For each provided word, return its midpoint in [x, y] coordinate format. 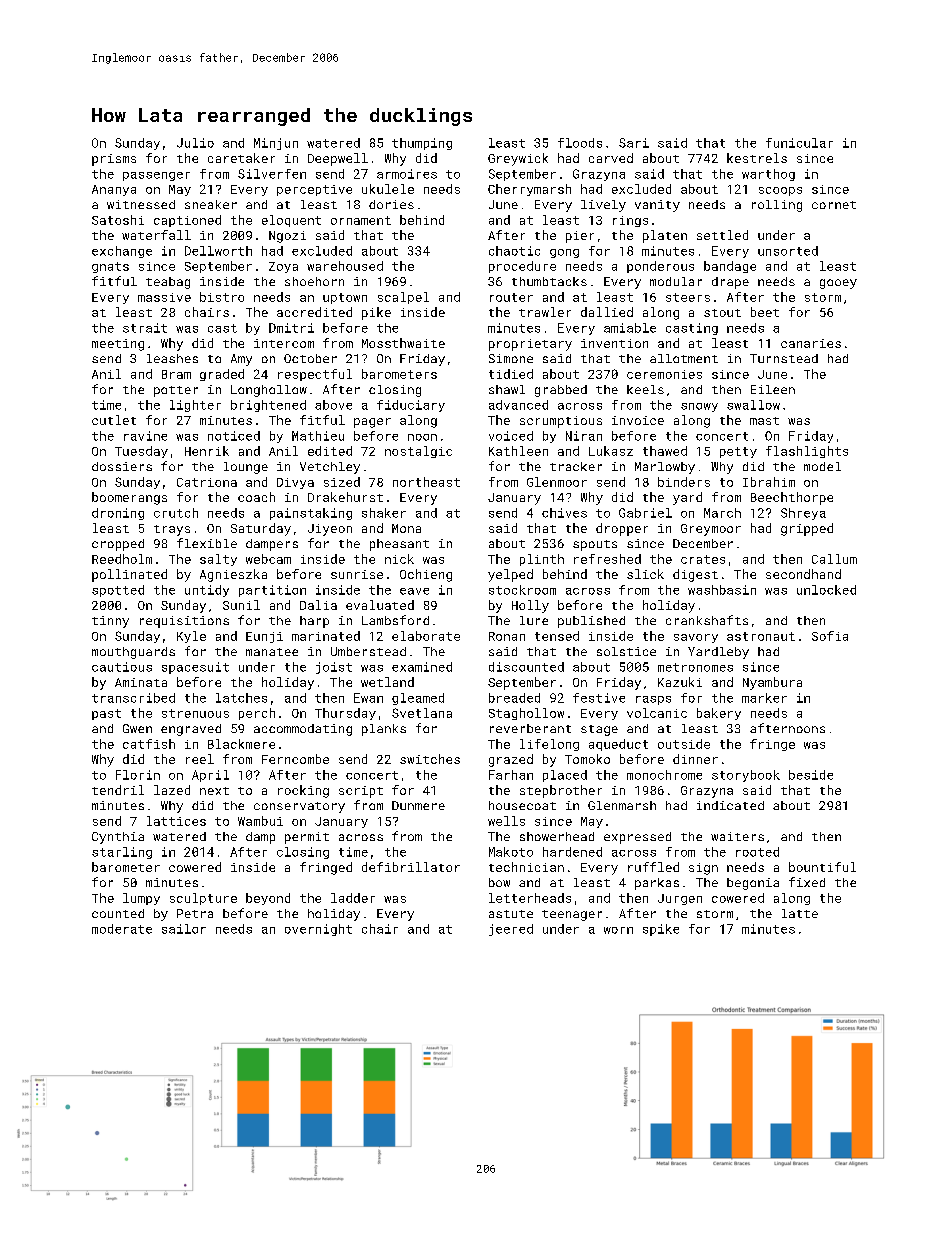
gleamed [418, 699]
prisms [114, 160]
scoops [780, 191]
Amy [241, 360]
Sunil [241, 605]
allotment [684, 358]
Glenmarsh [622, 805]
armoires [407, 174]
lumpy [141, 899]
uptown [345, 298]
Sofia [830, 636]
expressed [637, 838]
